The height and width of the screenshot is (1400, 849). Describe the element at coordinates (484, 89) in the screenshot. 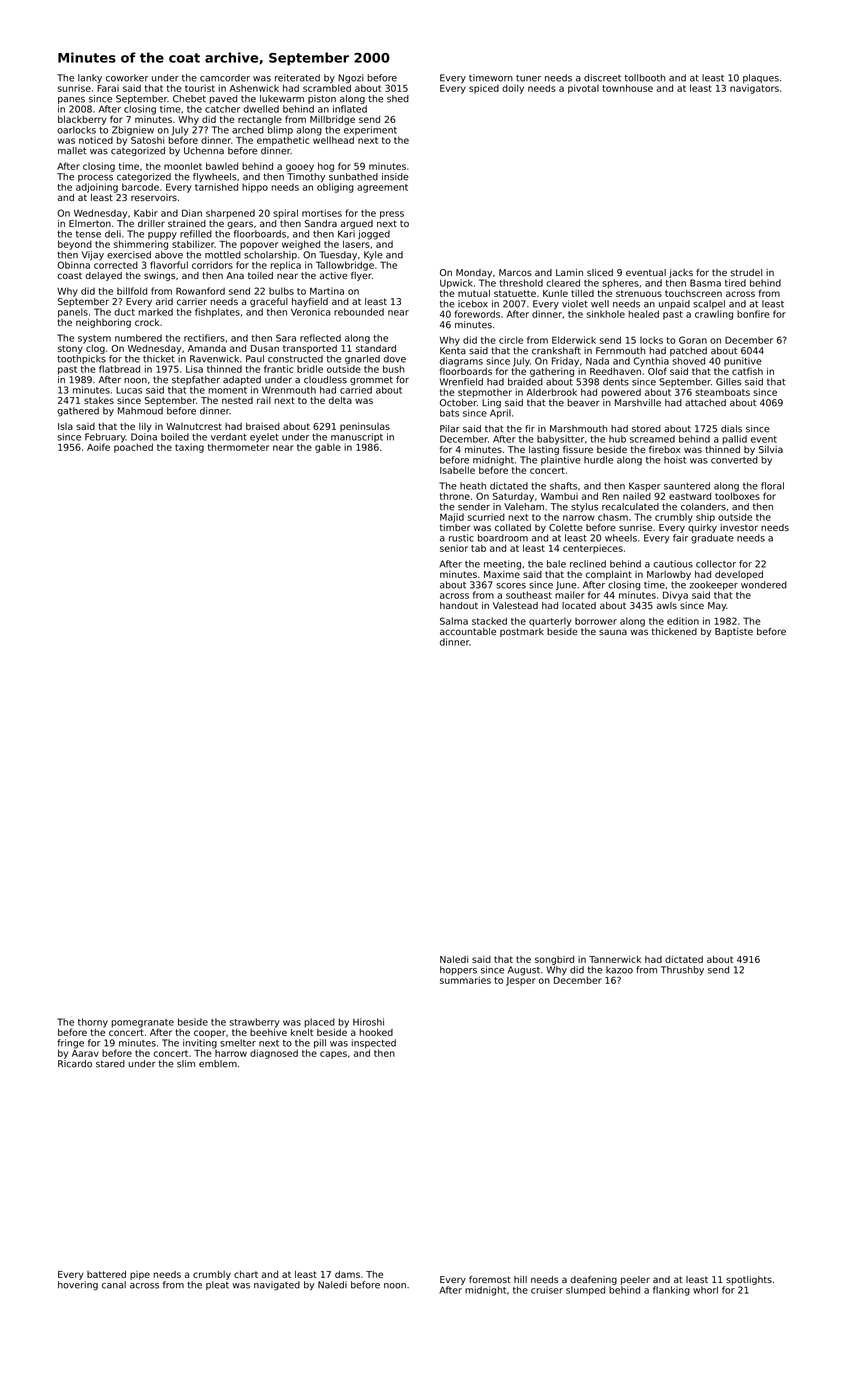

I see `spiced` at that location.
